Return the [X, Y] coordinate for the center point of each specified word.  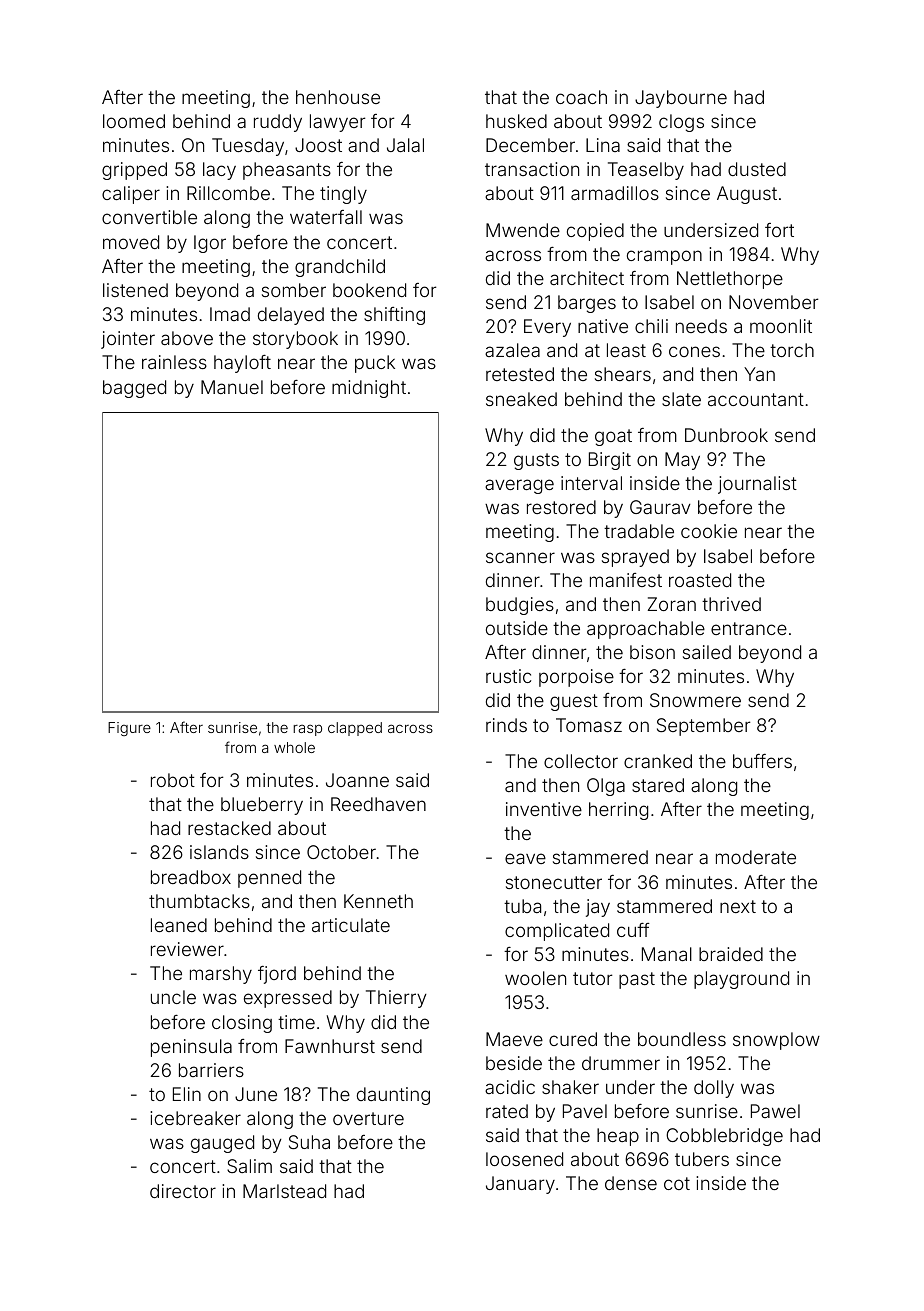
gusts [536, 461]
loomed [134, 121]
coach [581, 97]
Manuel [232, 387]
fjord [277, 975]
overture [368, 1118]
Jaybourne [681, 99]
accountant [756, 399]
